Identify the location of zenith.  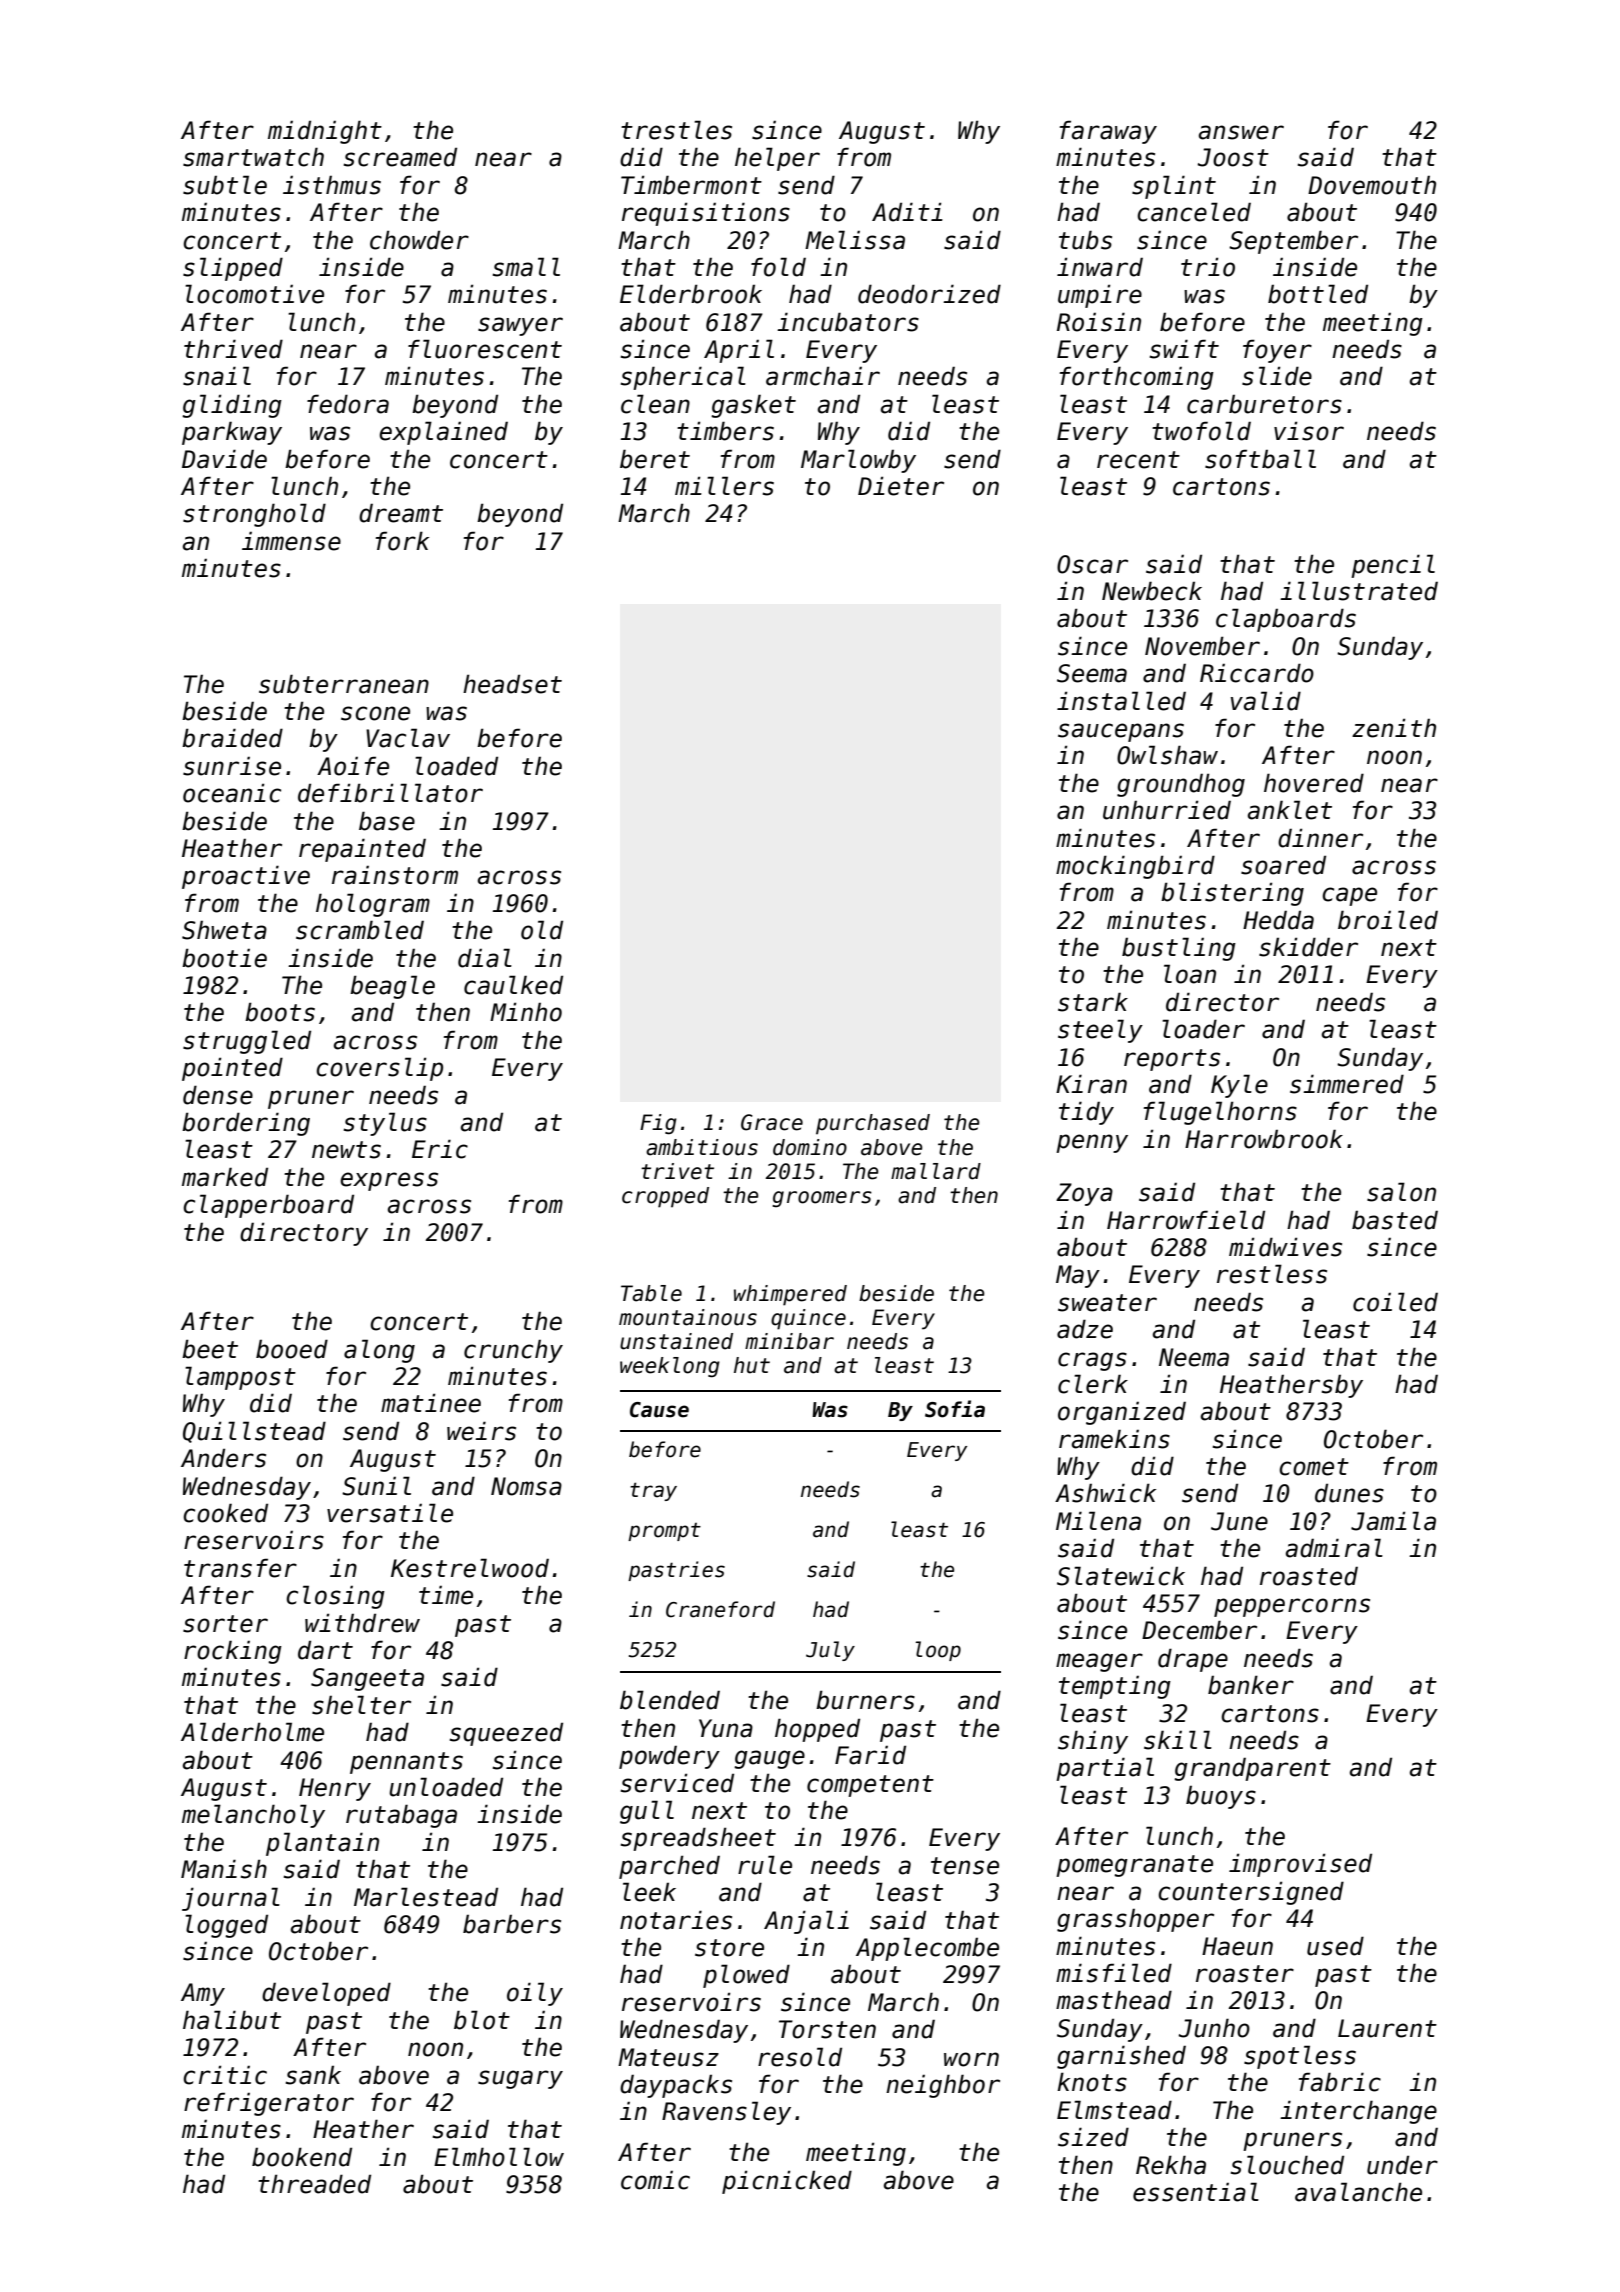
(1394, 728).
